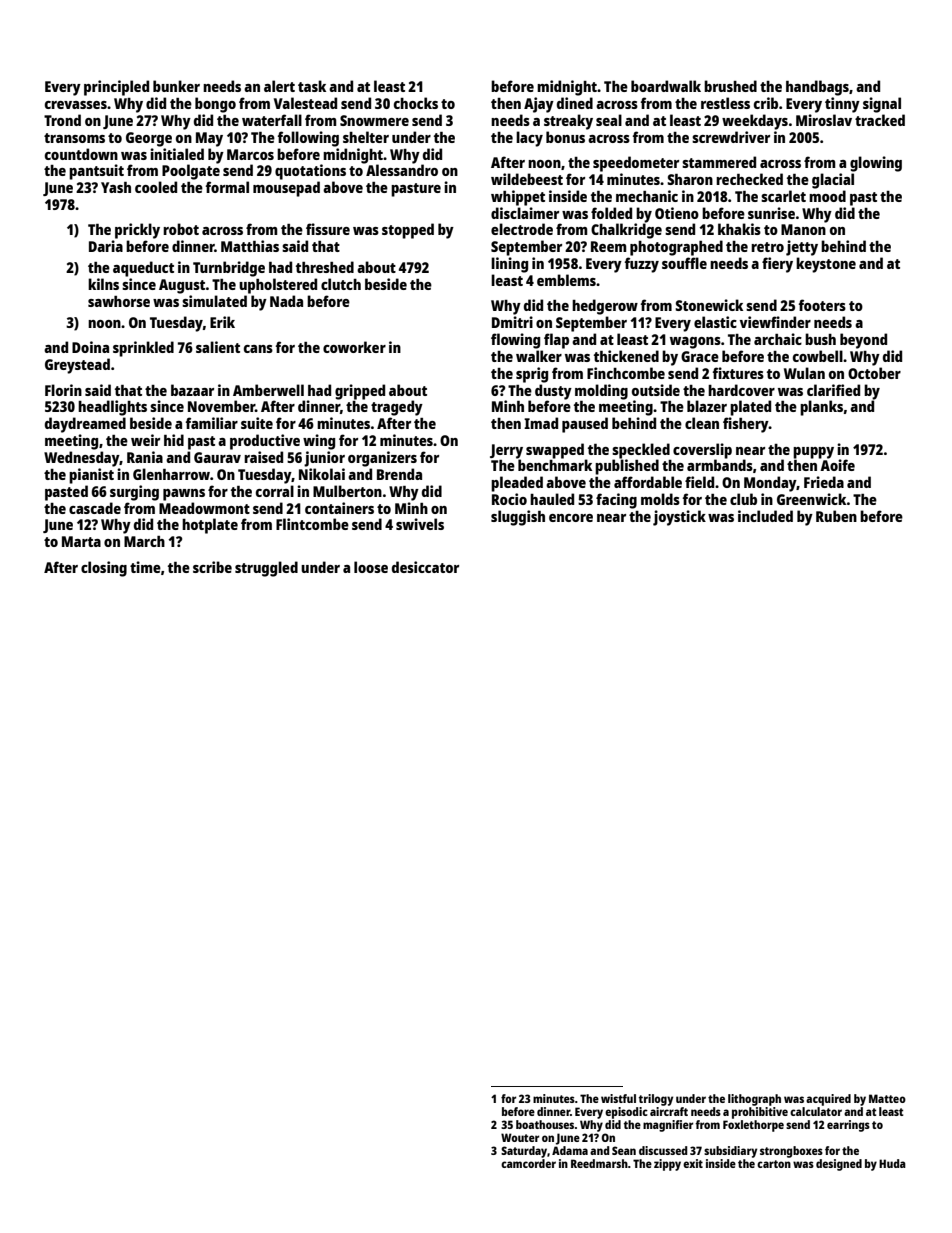  I want to click on desiccator, so click(425, 567).
